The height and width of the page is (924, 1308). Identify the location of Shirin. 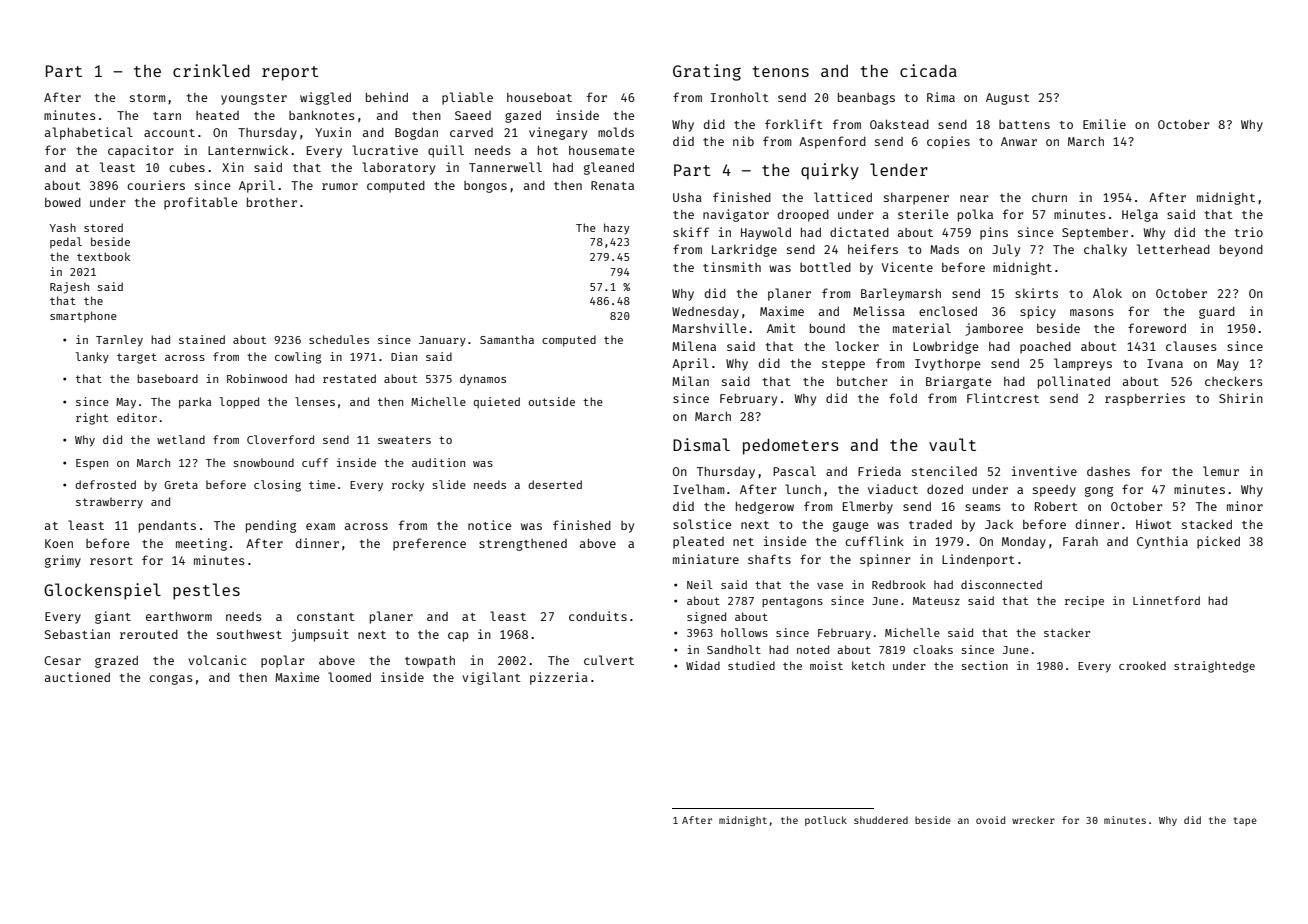
(1241, 398).
